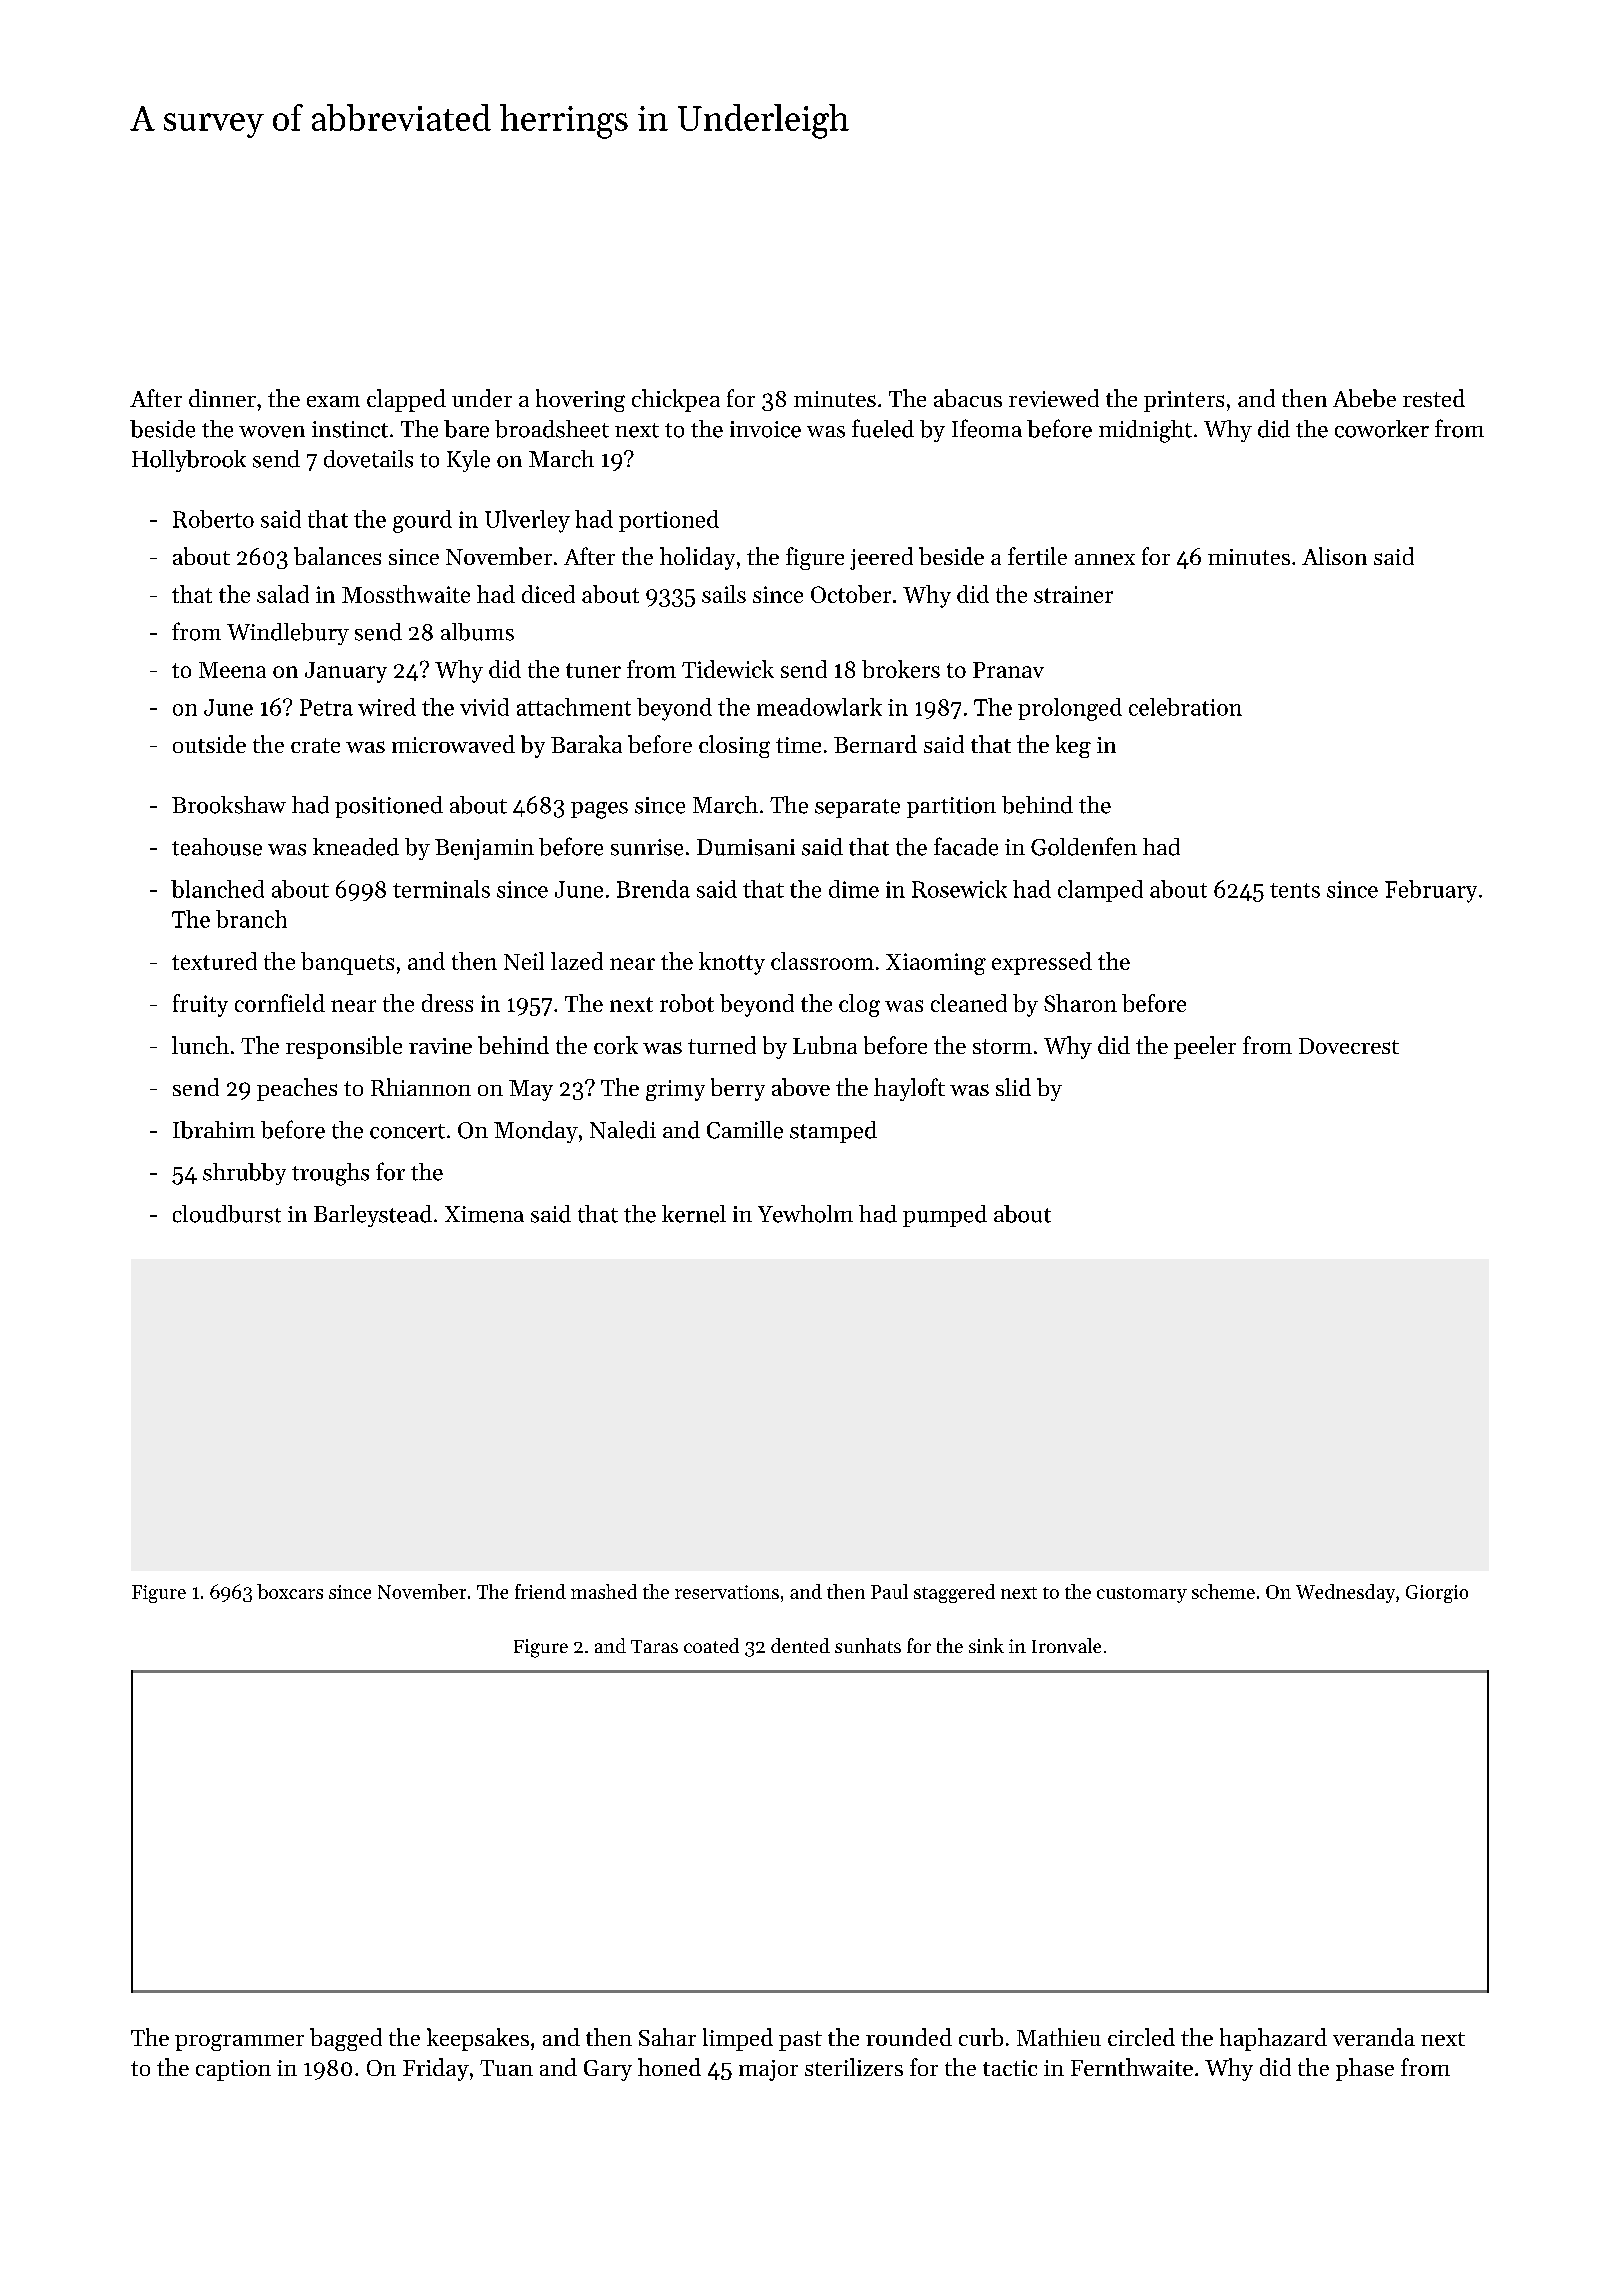 The width and height of the screenshot is (1620, 2292). I want to click on abacus, so click(968, 398).
